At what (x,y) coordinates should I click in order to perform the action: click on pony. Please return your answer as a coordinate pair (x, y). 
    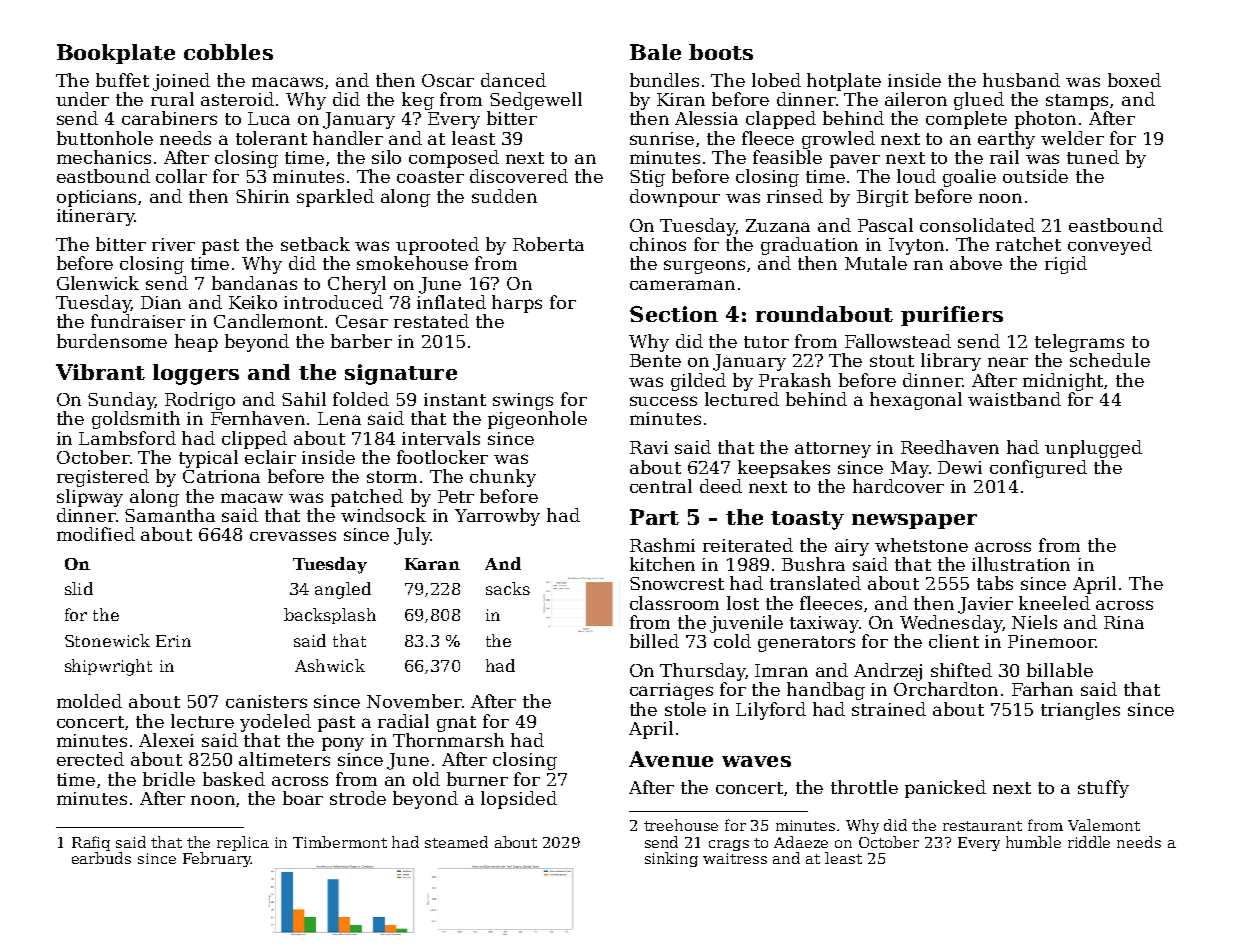
    Looking at the image, I should click on (343, 744).
